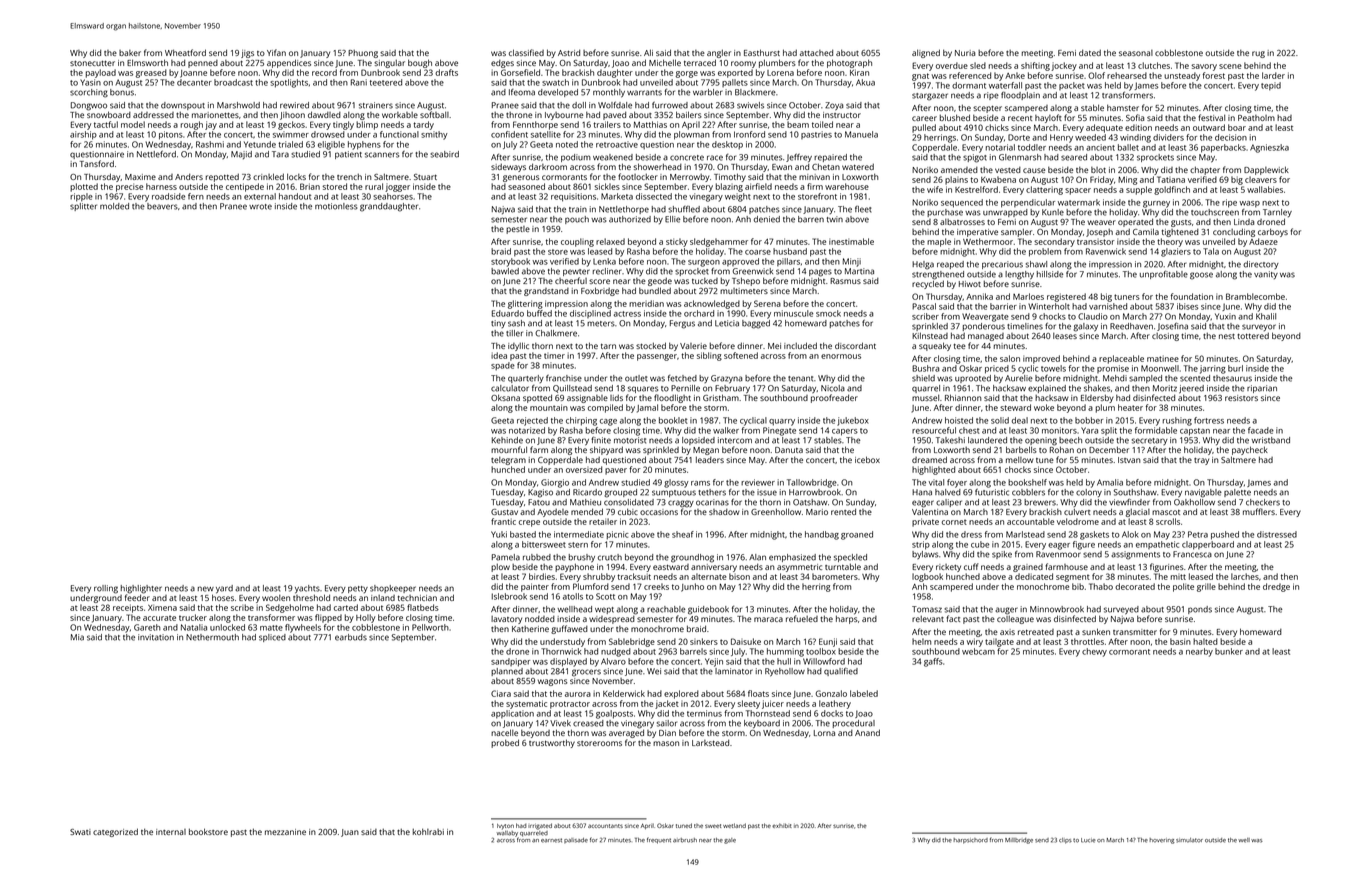  Describe the element at coordinates (1237, 493) in the page. I see `palette` at that location.
